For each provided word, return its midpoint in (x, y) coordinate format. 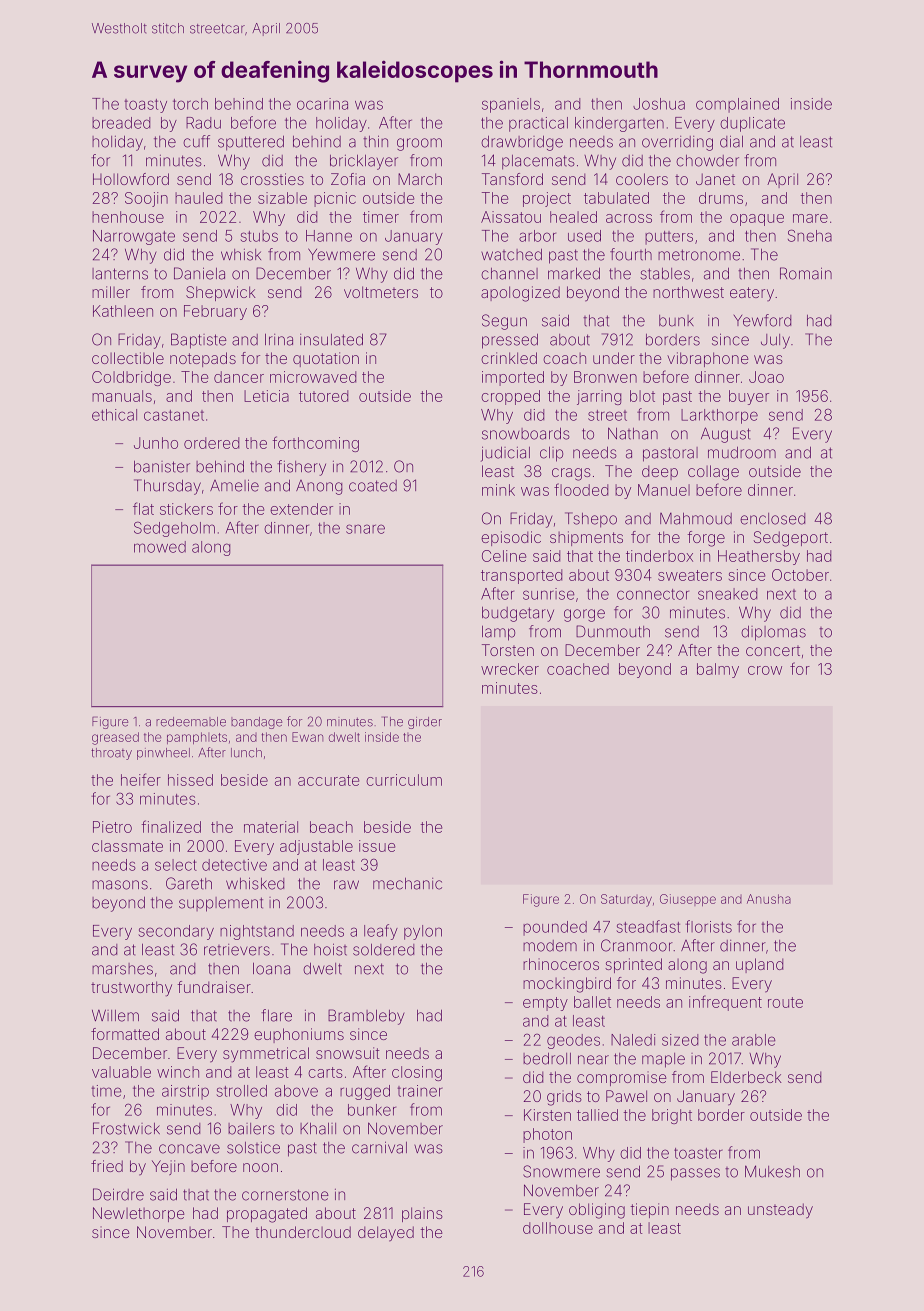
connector (653, 594)
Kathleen (123, 311)
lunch (246, 753)
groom (419, 144)
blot (642, 396)
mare (810, 218)
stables (665, 274)
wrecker (510, 669)
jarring (599, 397)
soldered (383, 949)
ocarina (322, 104)
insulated (331, 339)
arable (754, 1040)
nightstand (257, 932)
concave (189, 1149)
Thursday (167, 487)
